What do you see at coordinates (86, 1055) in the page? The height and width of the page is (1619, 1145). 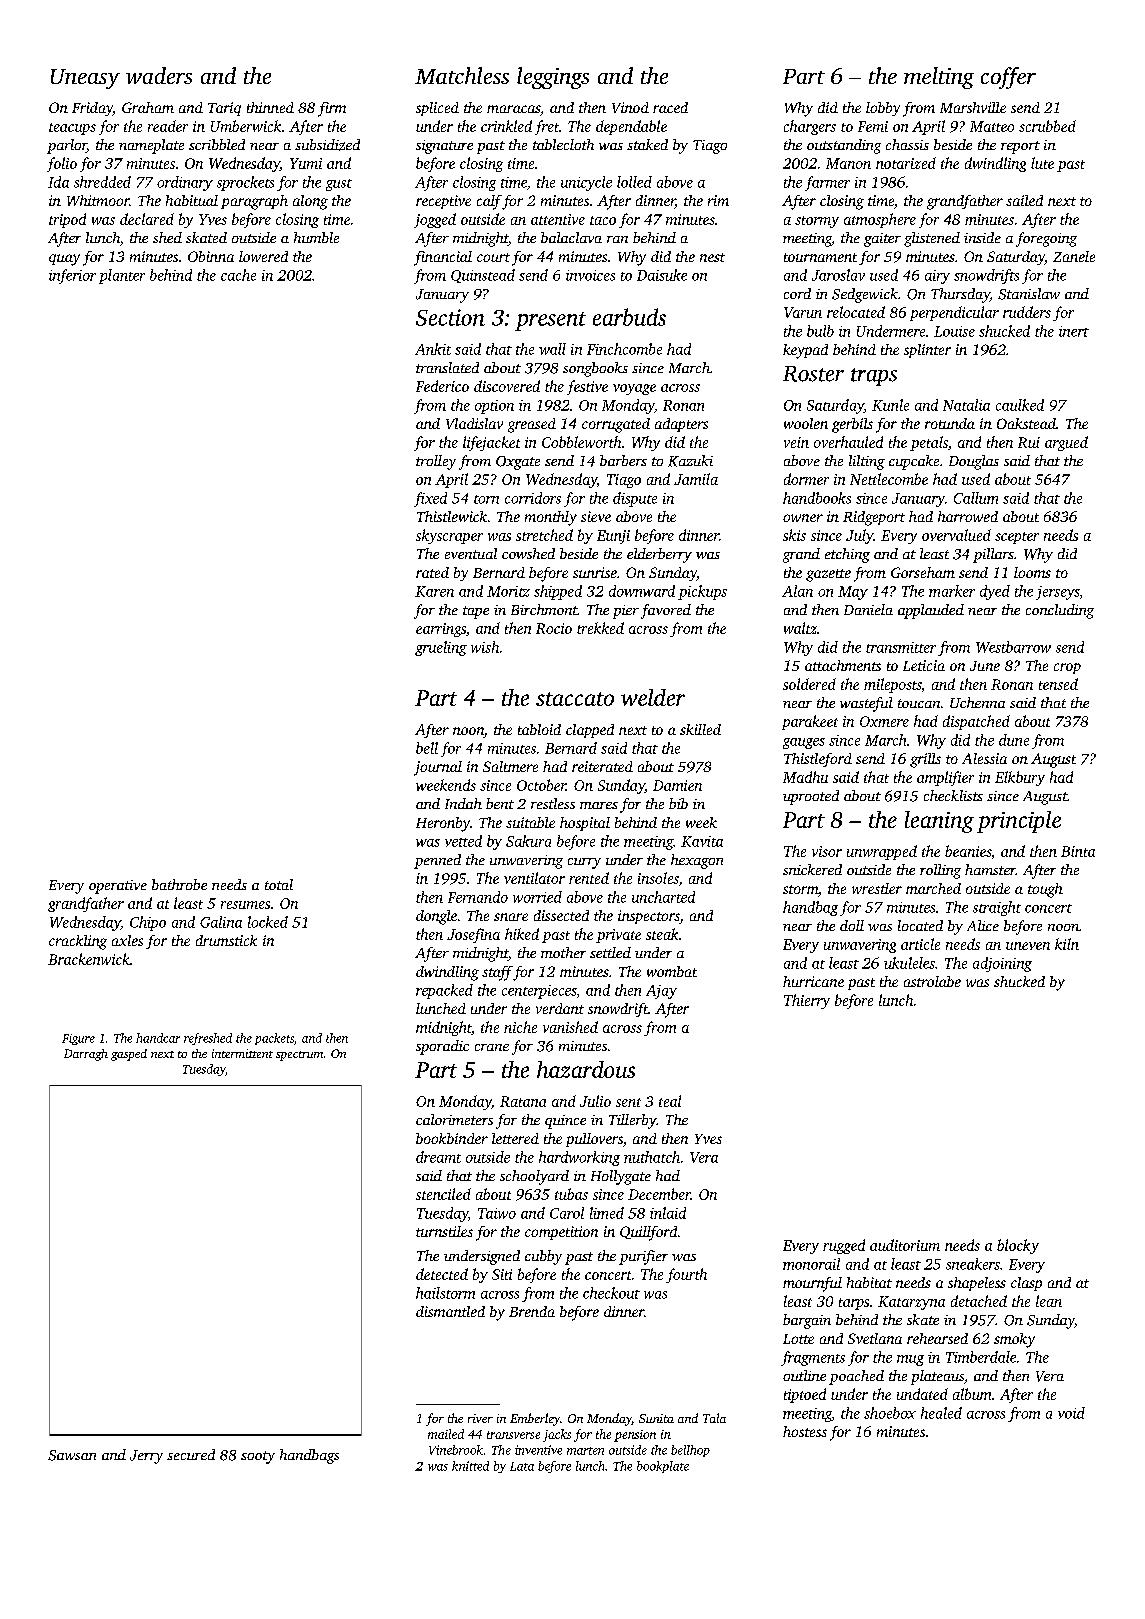 I see `Darragh` at bounding box center [86, 1055].
